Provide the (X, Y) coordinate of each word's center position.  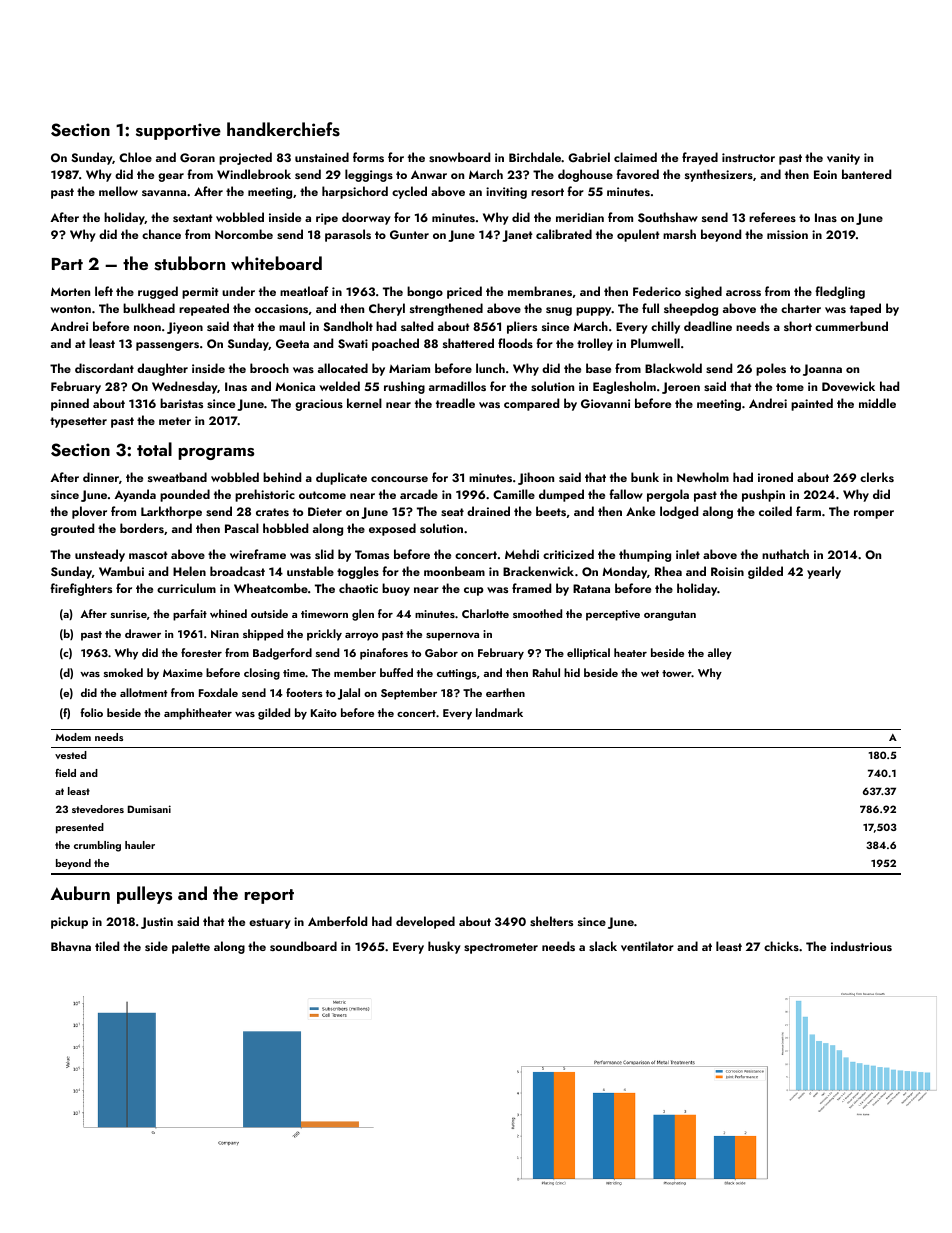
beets (551, 511)
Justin (157, 923)
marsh (679, 234)
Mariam (409, 368)
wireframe (258, 554)
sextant (193, 218)
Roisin (727, 571)
